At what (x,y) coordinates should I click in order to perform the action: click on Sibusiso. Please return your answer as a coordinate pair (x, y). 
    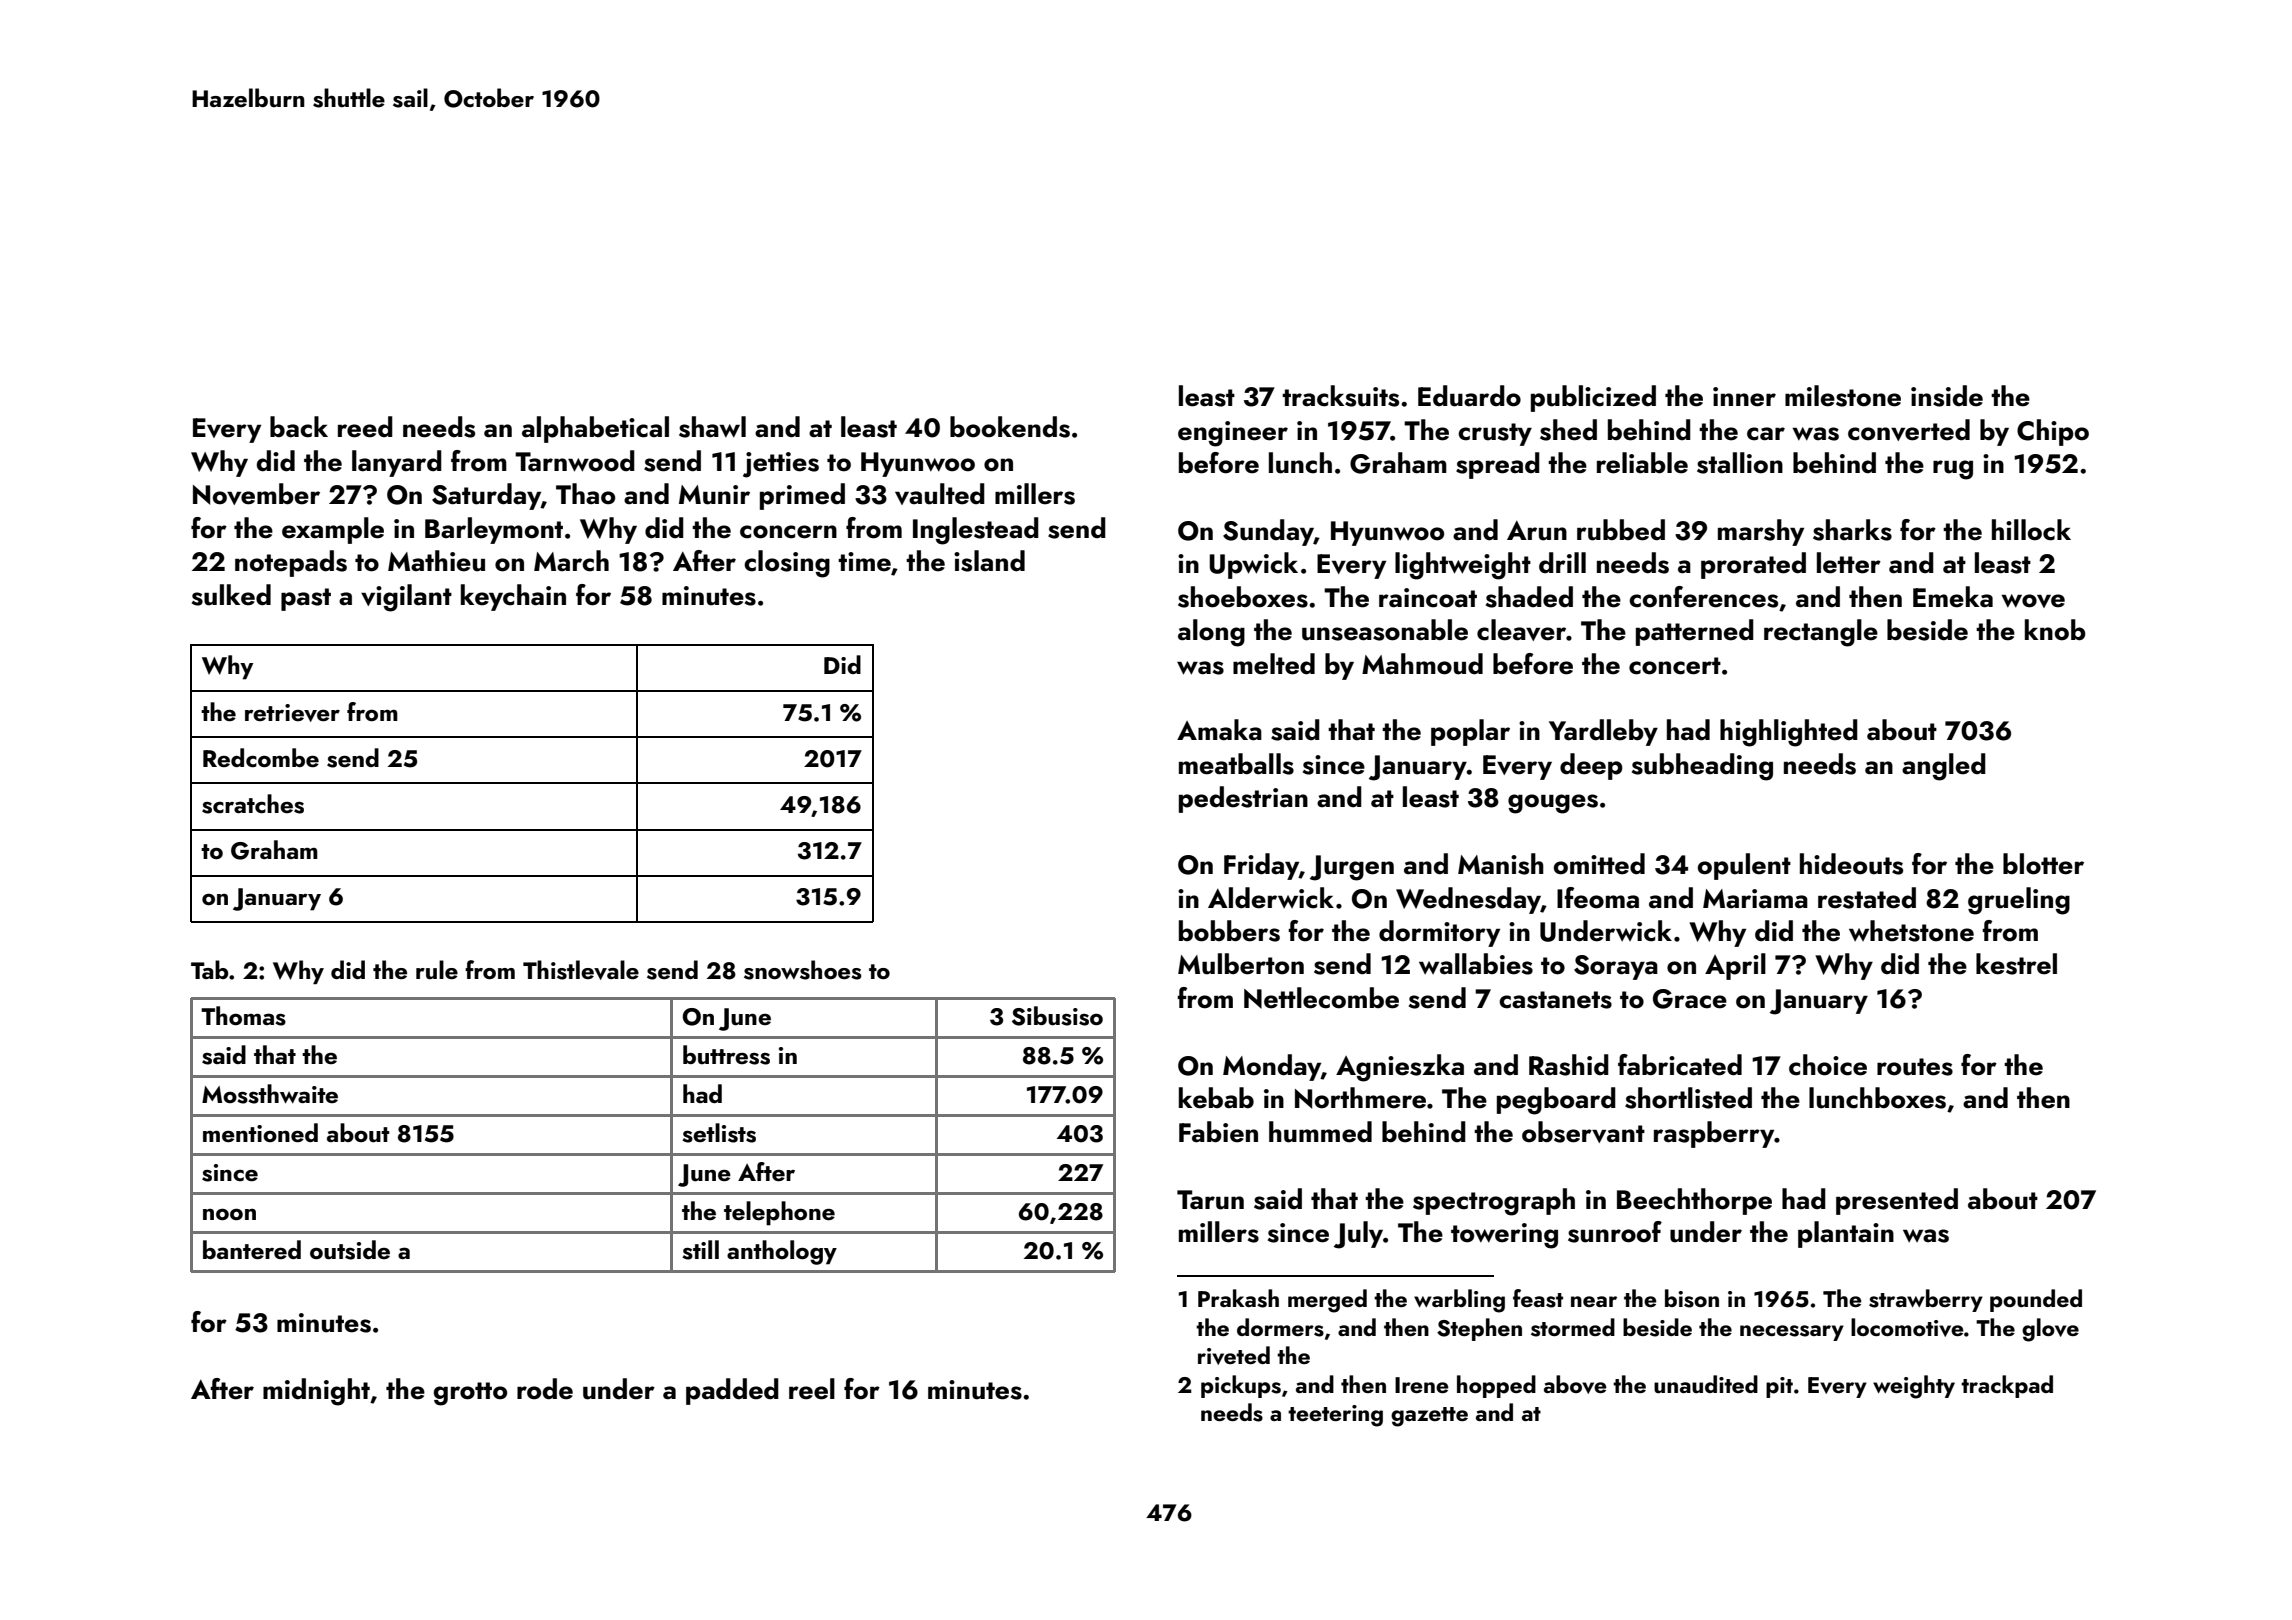
    Looking at the image, I should click on (1057, 1016).
